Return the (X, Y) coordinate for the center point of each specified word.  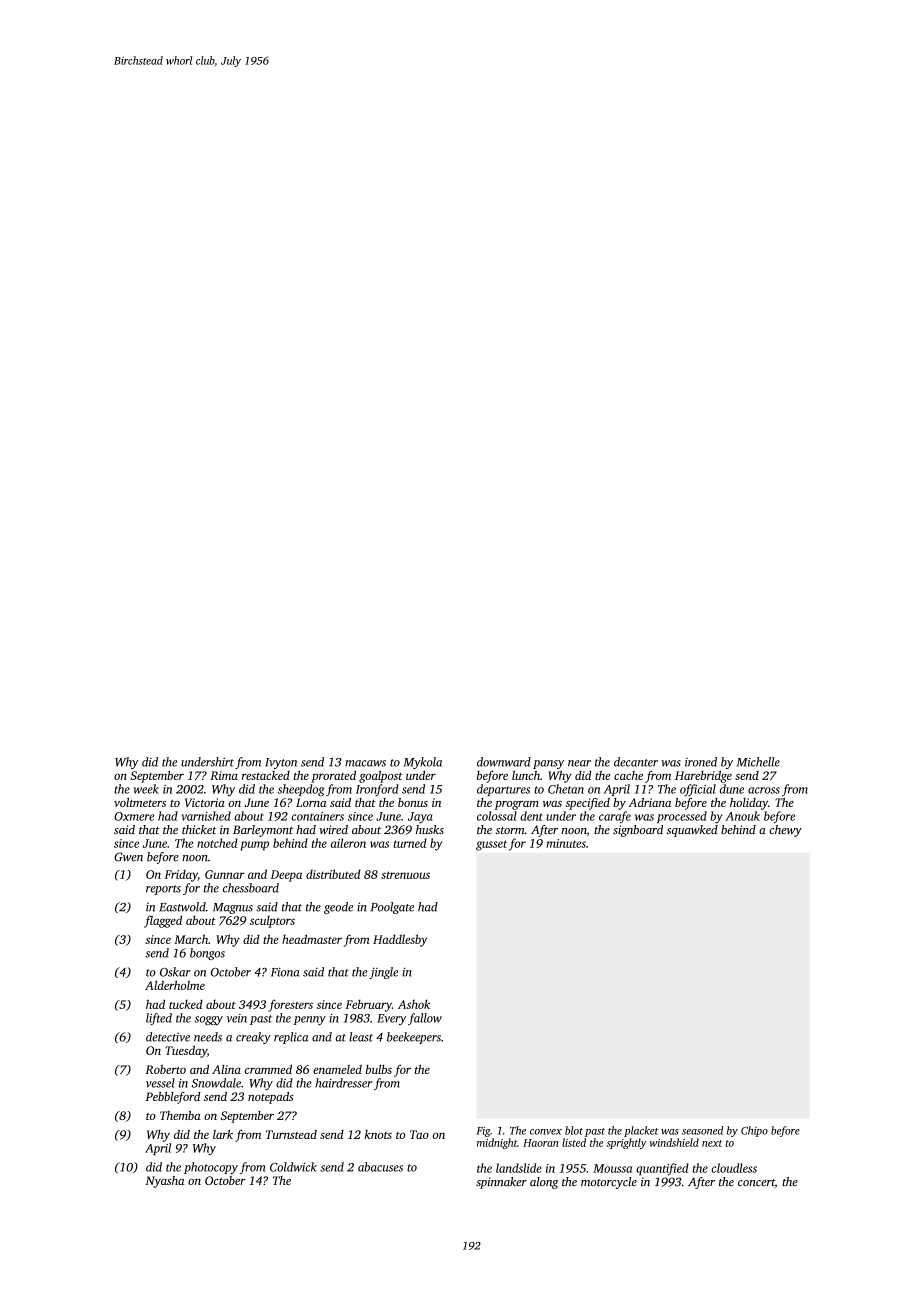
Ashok (414, 1004)
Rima (224, 775)
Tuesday (186, 1052)
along (544, 1183)
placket (641, 1131)
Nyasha (164, 1182)
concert (756, 1183)
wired (333, 829)
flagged (163, 921)
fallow (425, 1019)
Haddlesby (400, 940)
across (764, 790)
